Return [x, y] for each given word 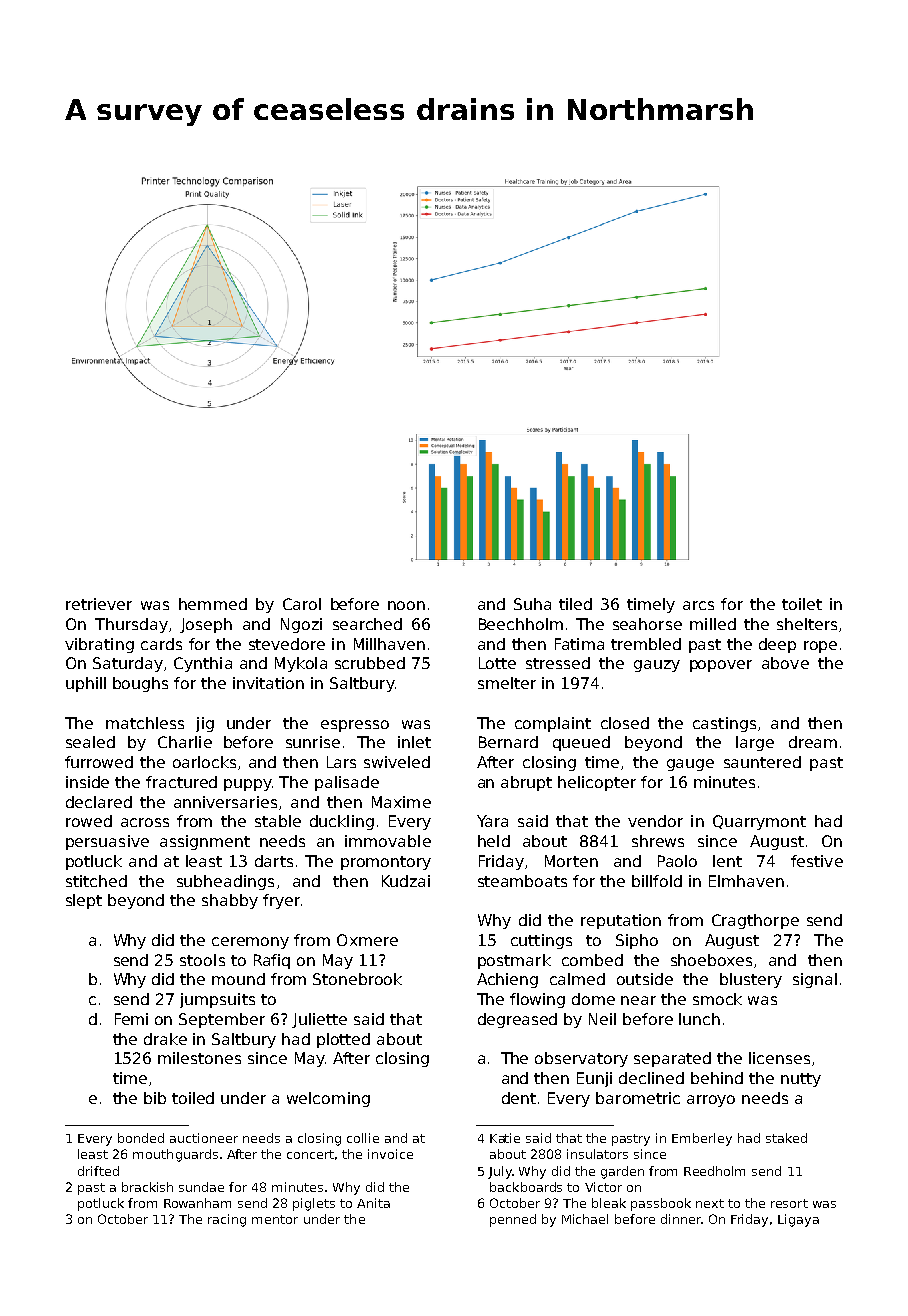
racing [227, 1220]
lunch [699, 1019]
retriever [99, 604]
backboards [526, 1187]
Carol [302, 604]
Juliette [319, 1020]
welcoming [328, 1099]
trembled [646, 644]
